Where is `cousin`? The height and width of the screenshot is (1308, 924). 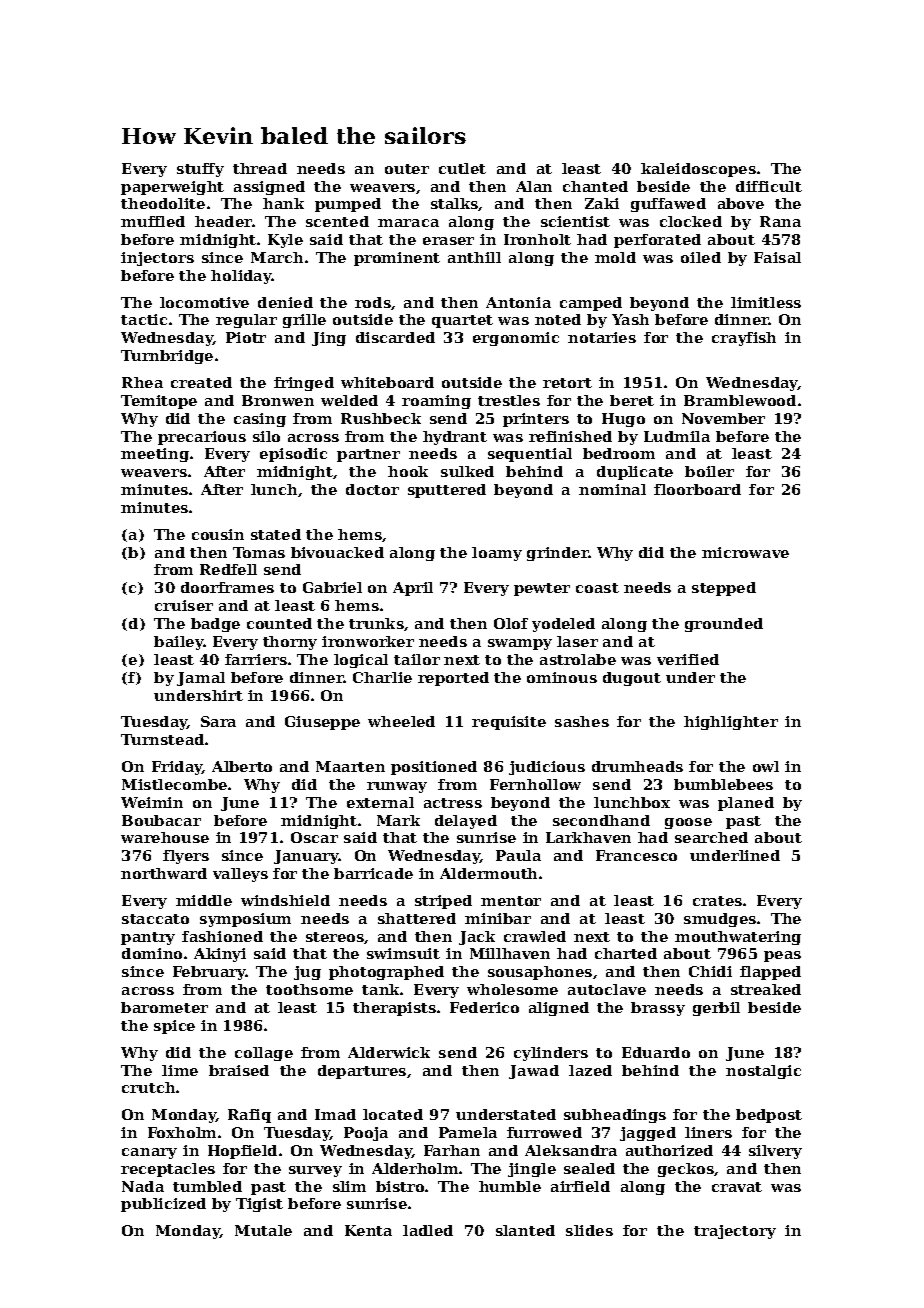 cousin is located at coordinates (218, 534).
